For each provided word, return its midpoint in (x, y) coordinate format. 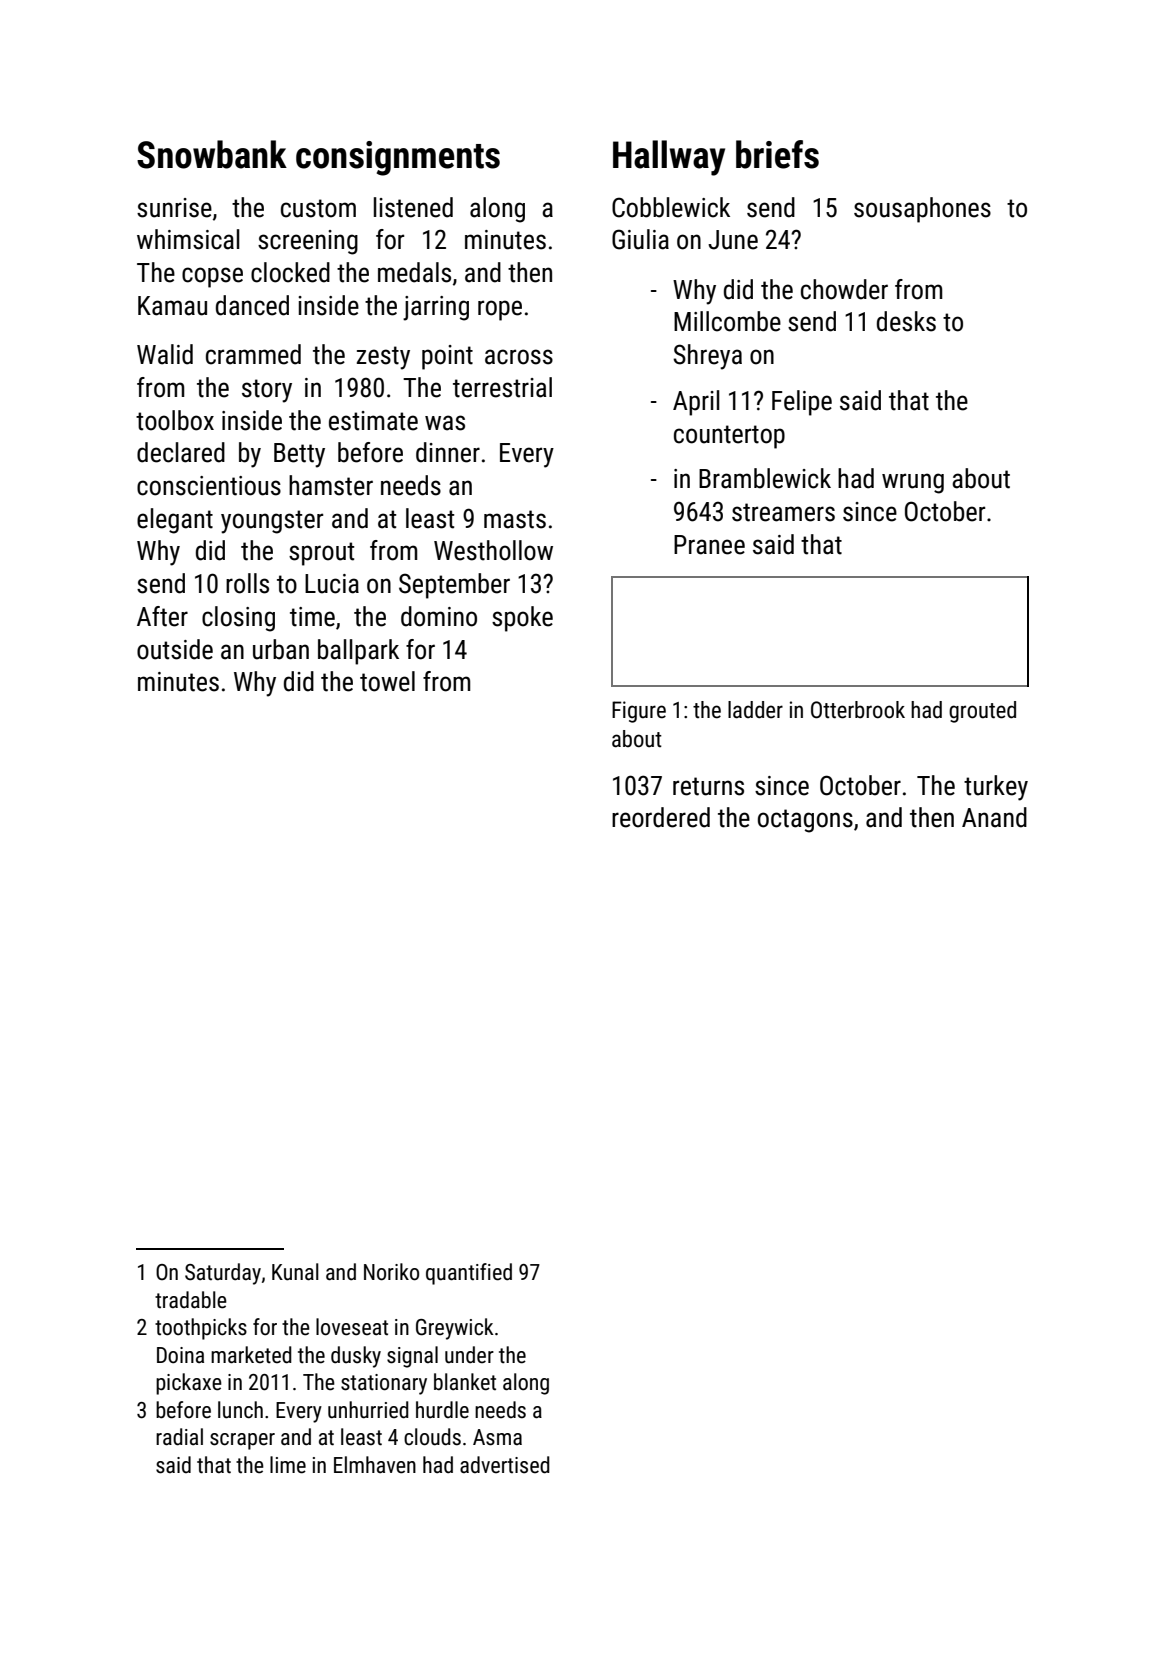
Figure (639, 712)
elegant (175, 521)
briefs (777, 154)
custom (318, 208)
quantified (469, 1274)
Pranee (709, 545)
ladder (755, 710)
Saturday (223, 1274)
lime (288, 1465)
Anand (994, 817)
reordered (661, 817)
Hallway (669, 158)
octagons (805, 821)
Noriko (391, 1272)
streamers (783, 512)
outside (175, 649)
